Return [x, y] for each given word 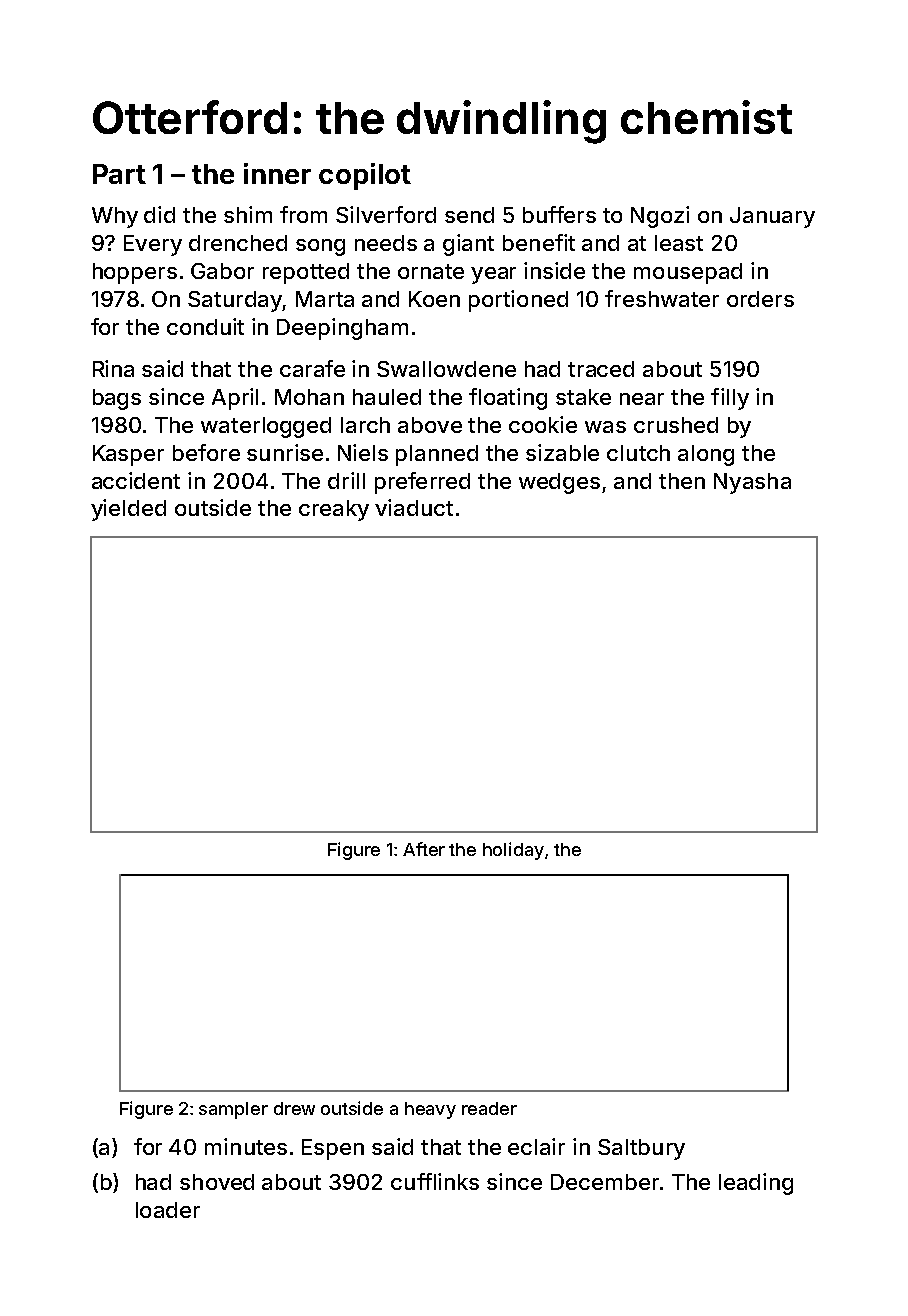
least [679, 243]
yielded [128, 510]
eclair [536, 1146]
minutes [246, 1146]
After [424, 849]
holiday [513, 851]
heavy [430, 1110]
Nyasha [752, 483]
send [469, 215]
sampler [233, 1110]
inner [277, 173]
